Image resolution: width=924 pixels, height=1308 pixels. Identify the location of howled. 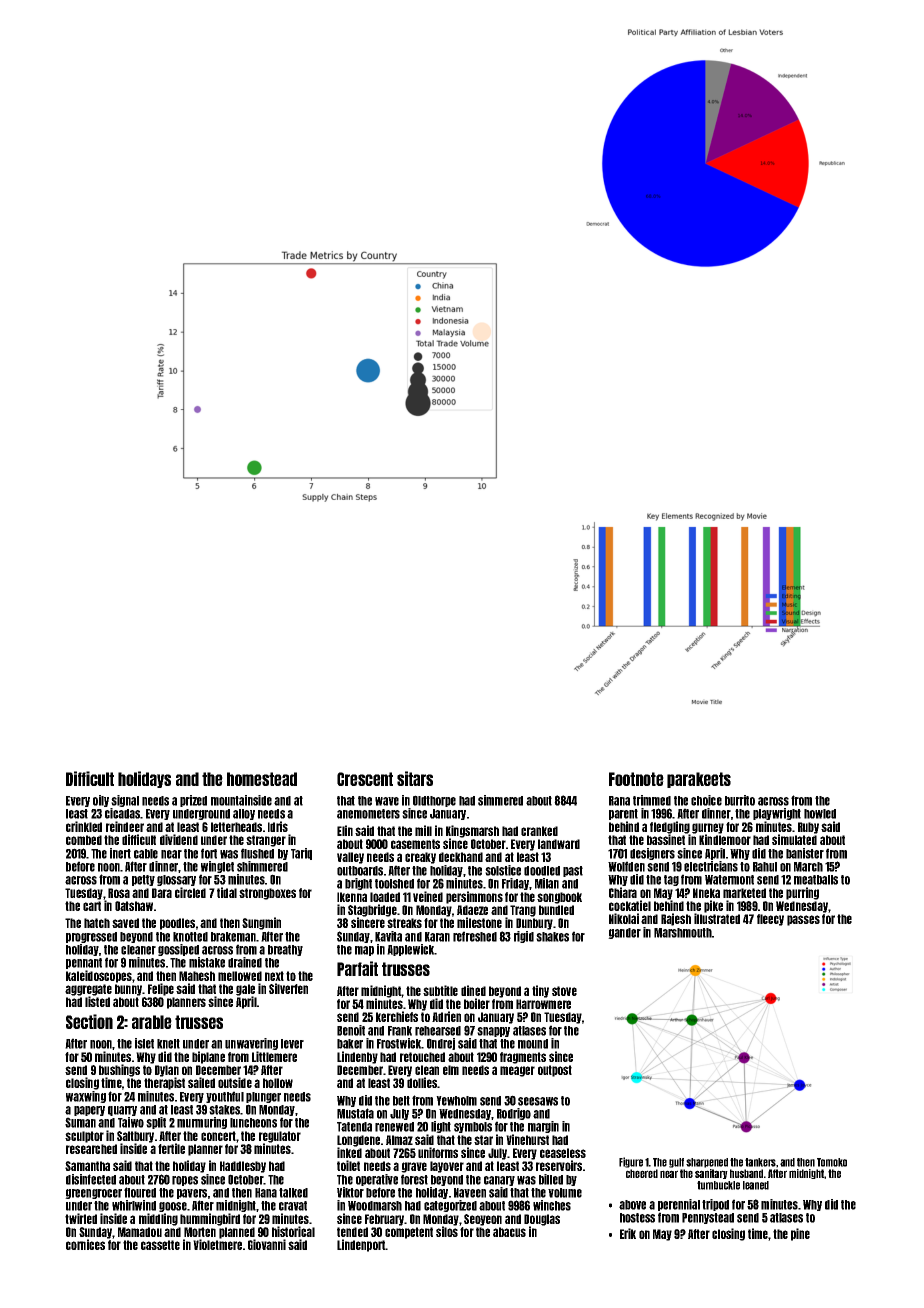
(820, 814).
